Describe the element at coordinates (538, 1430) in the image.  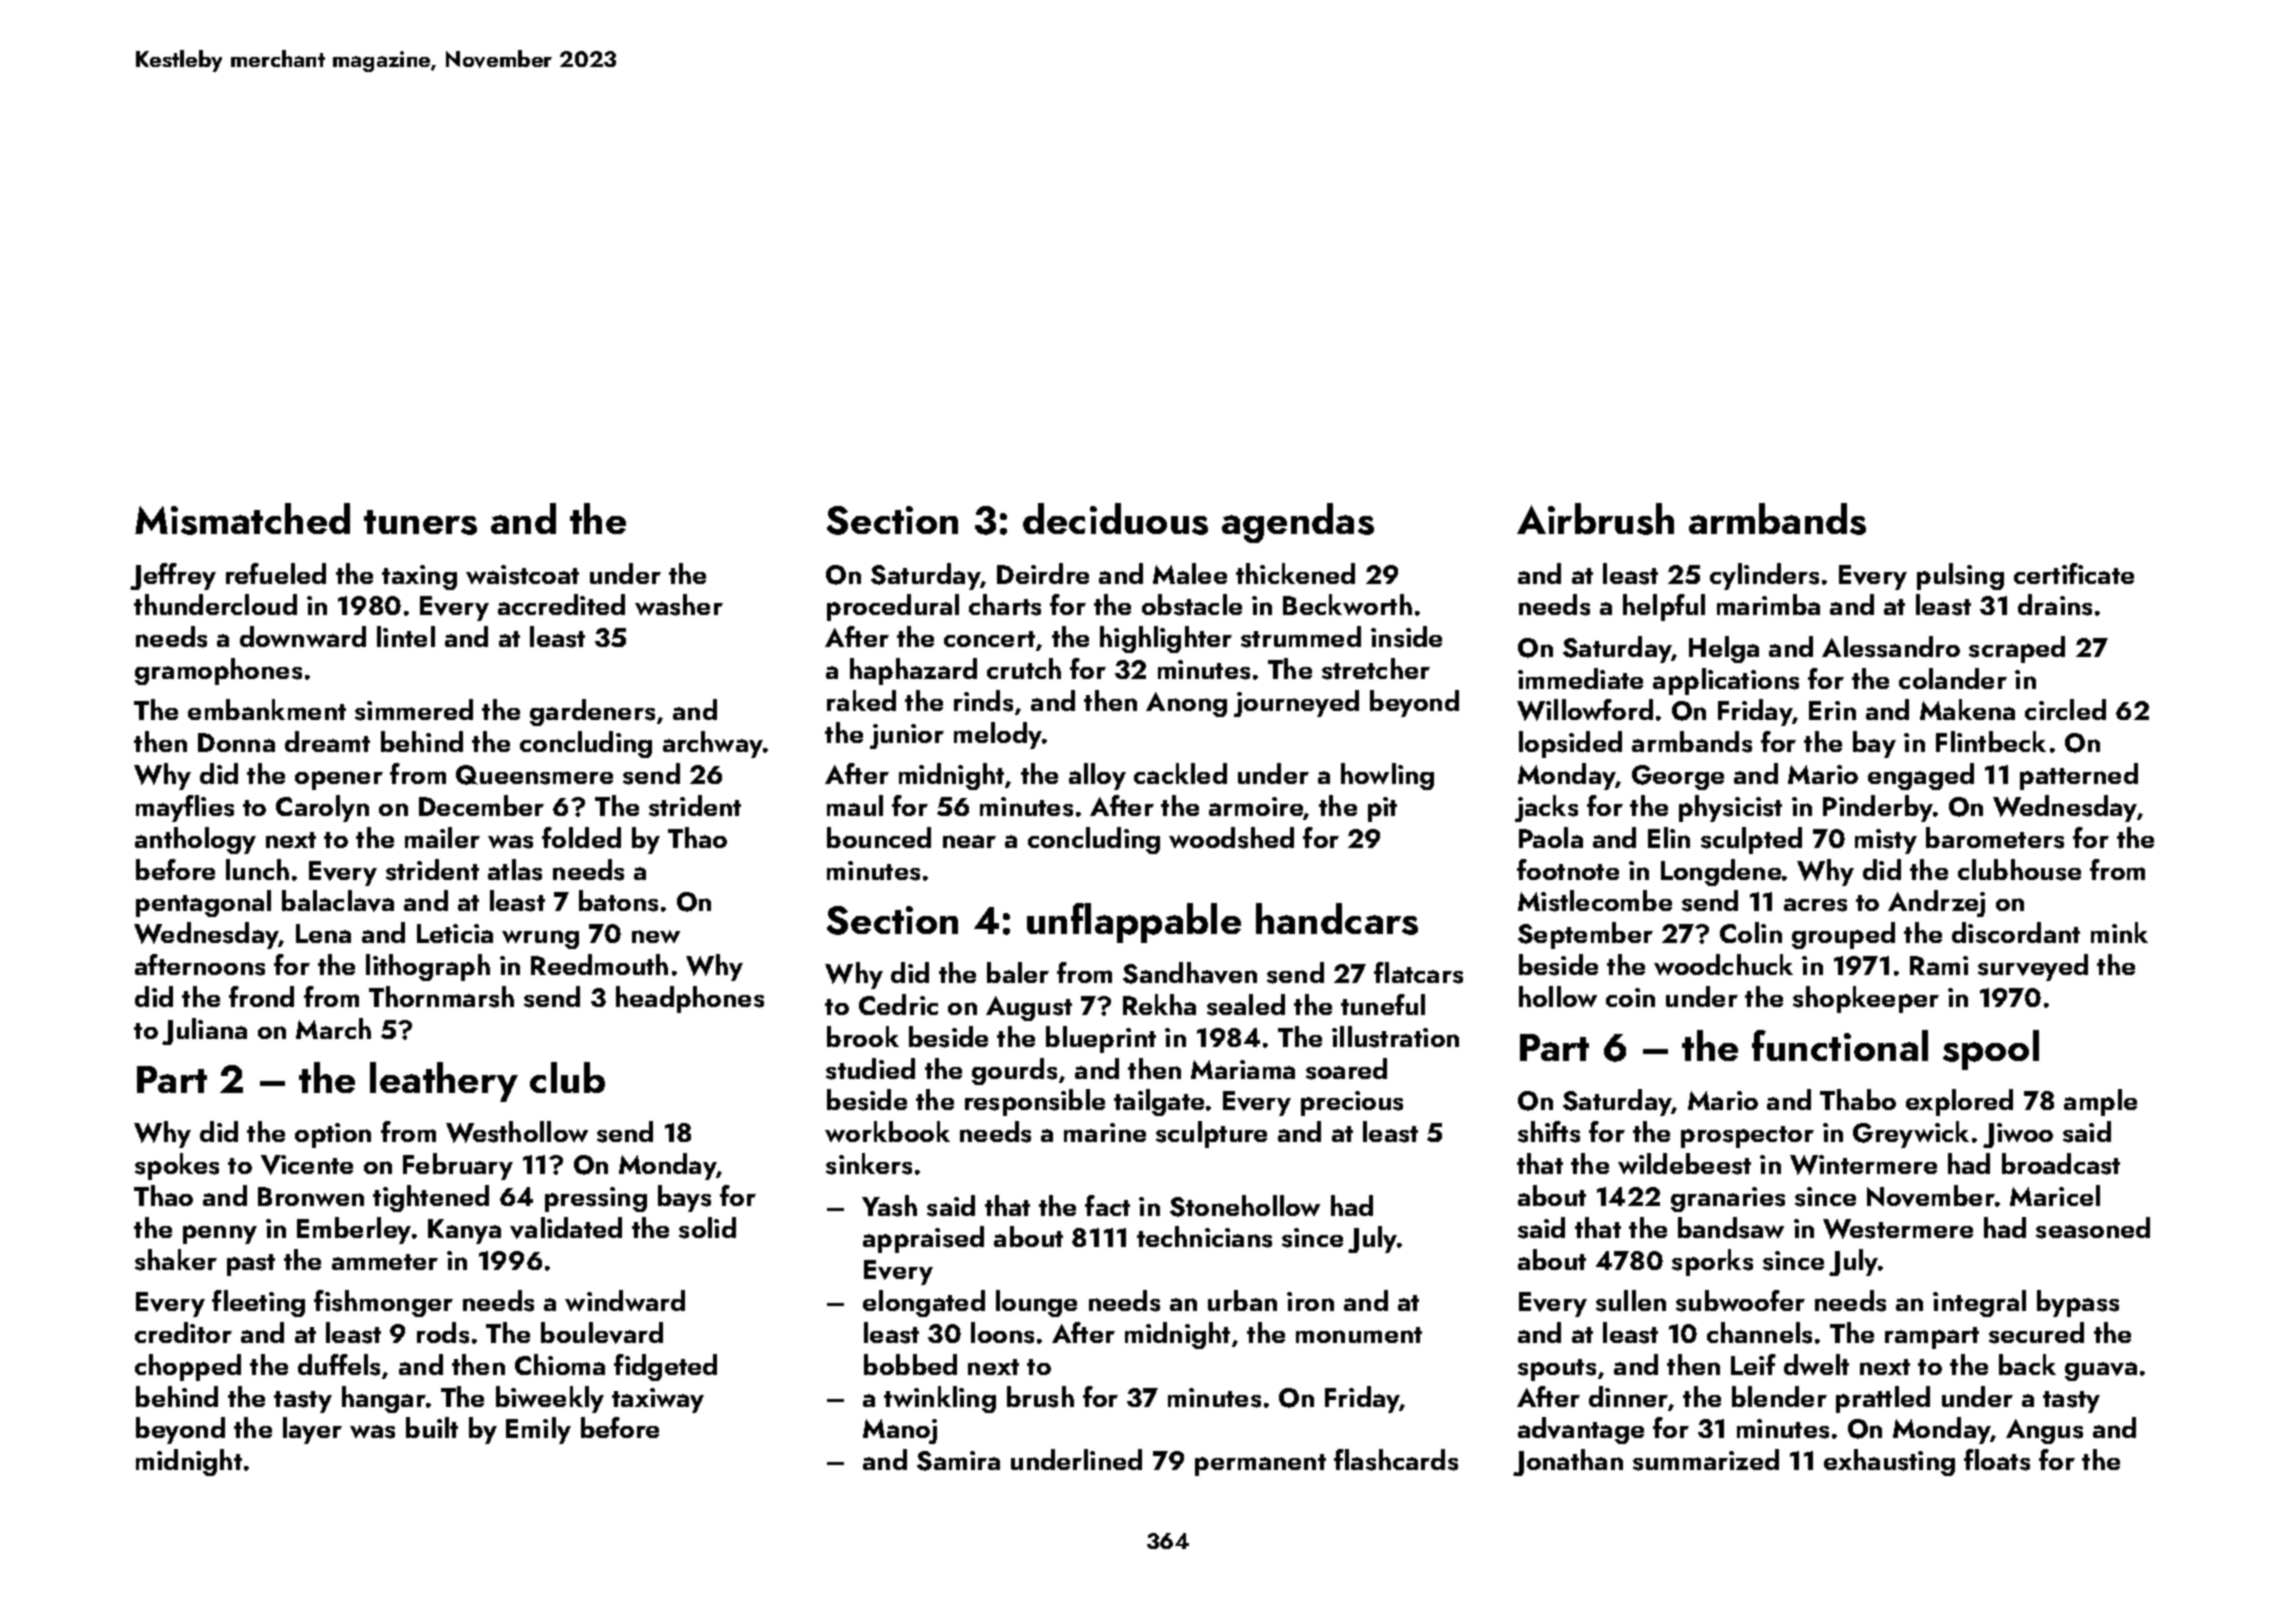
I see `Emily` at that location.
